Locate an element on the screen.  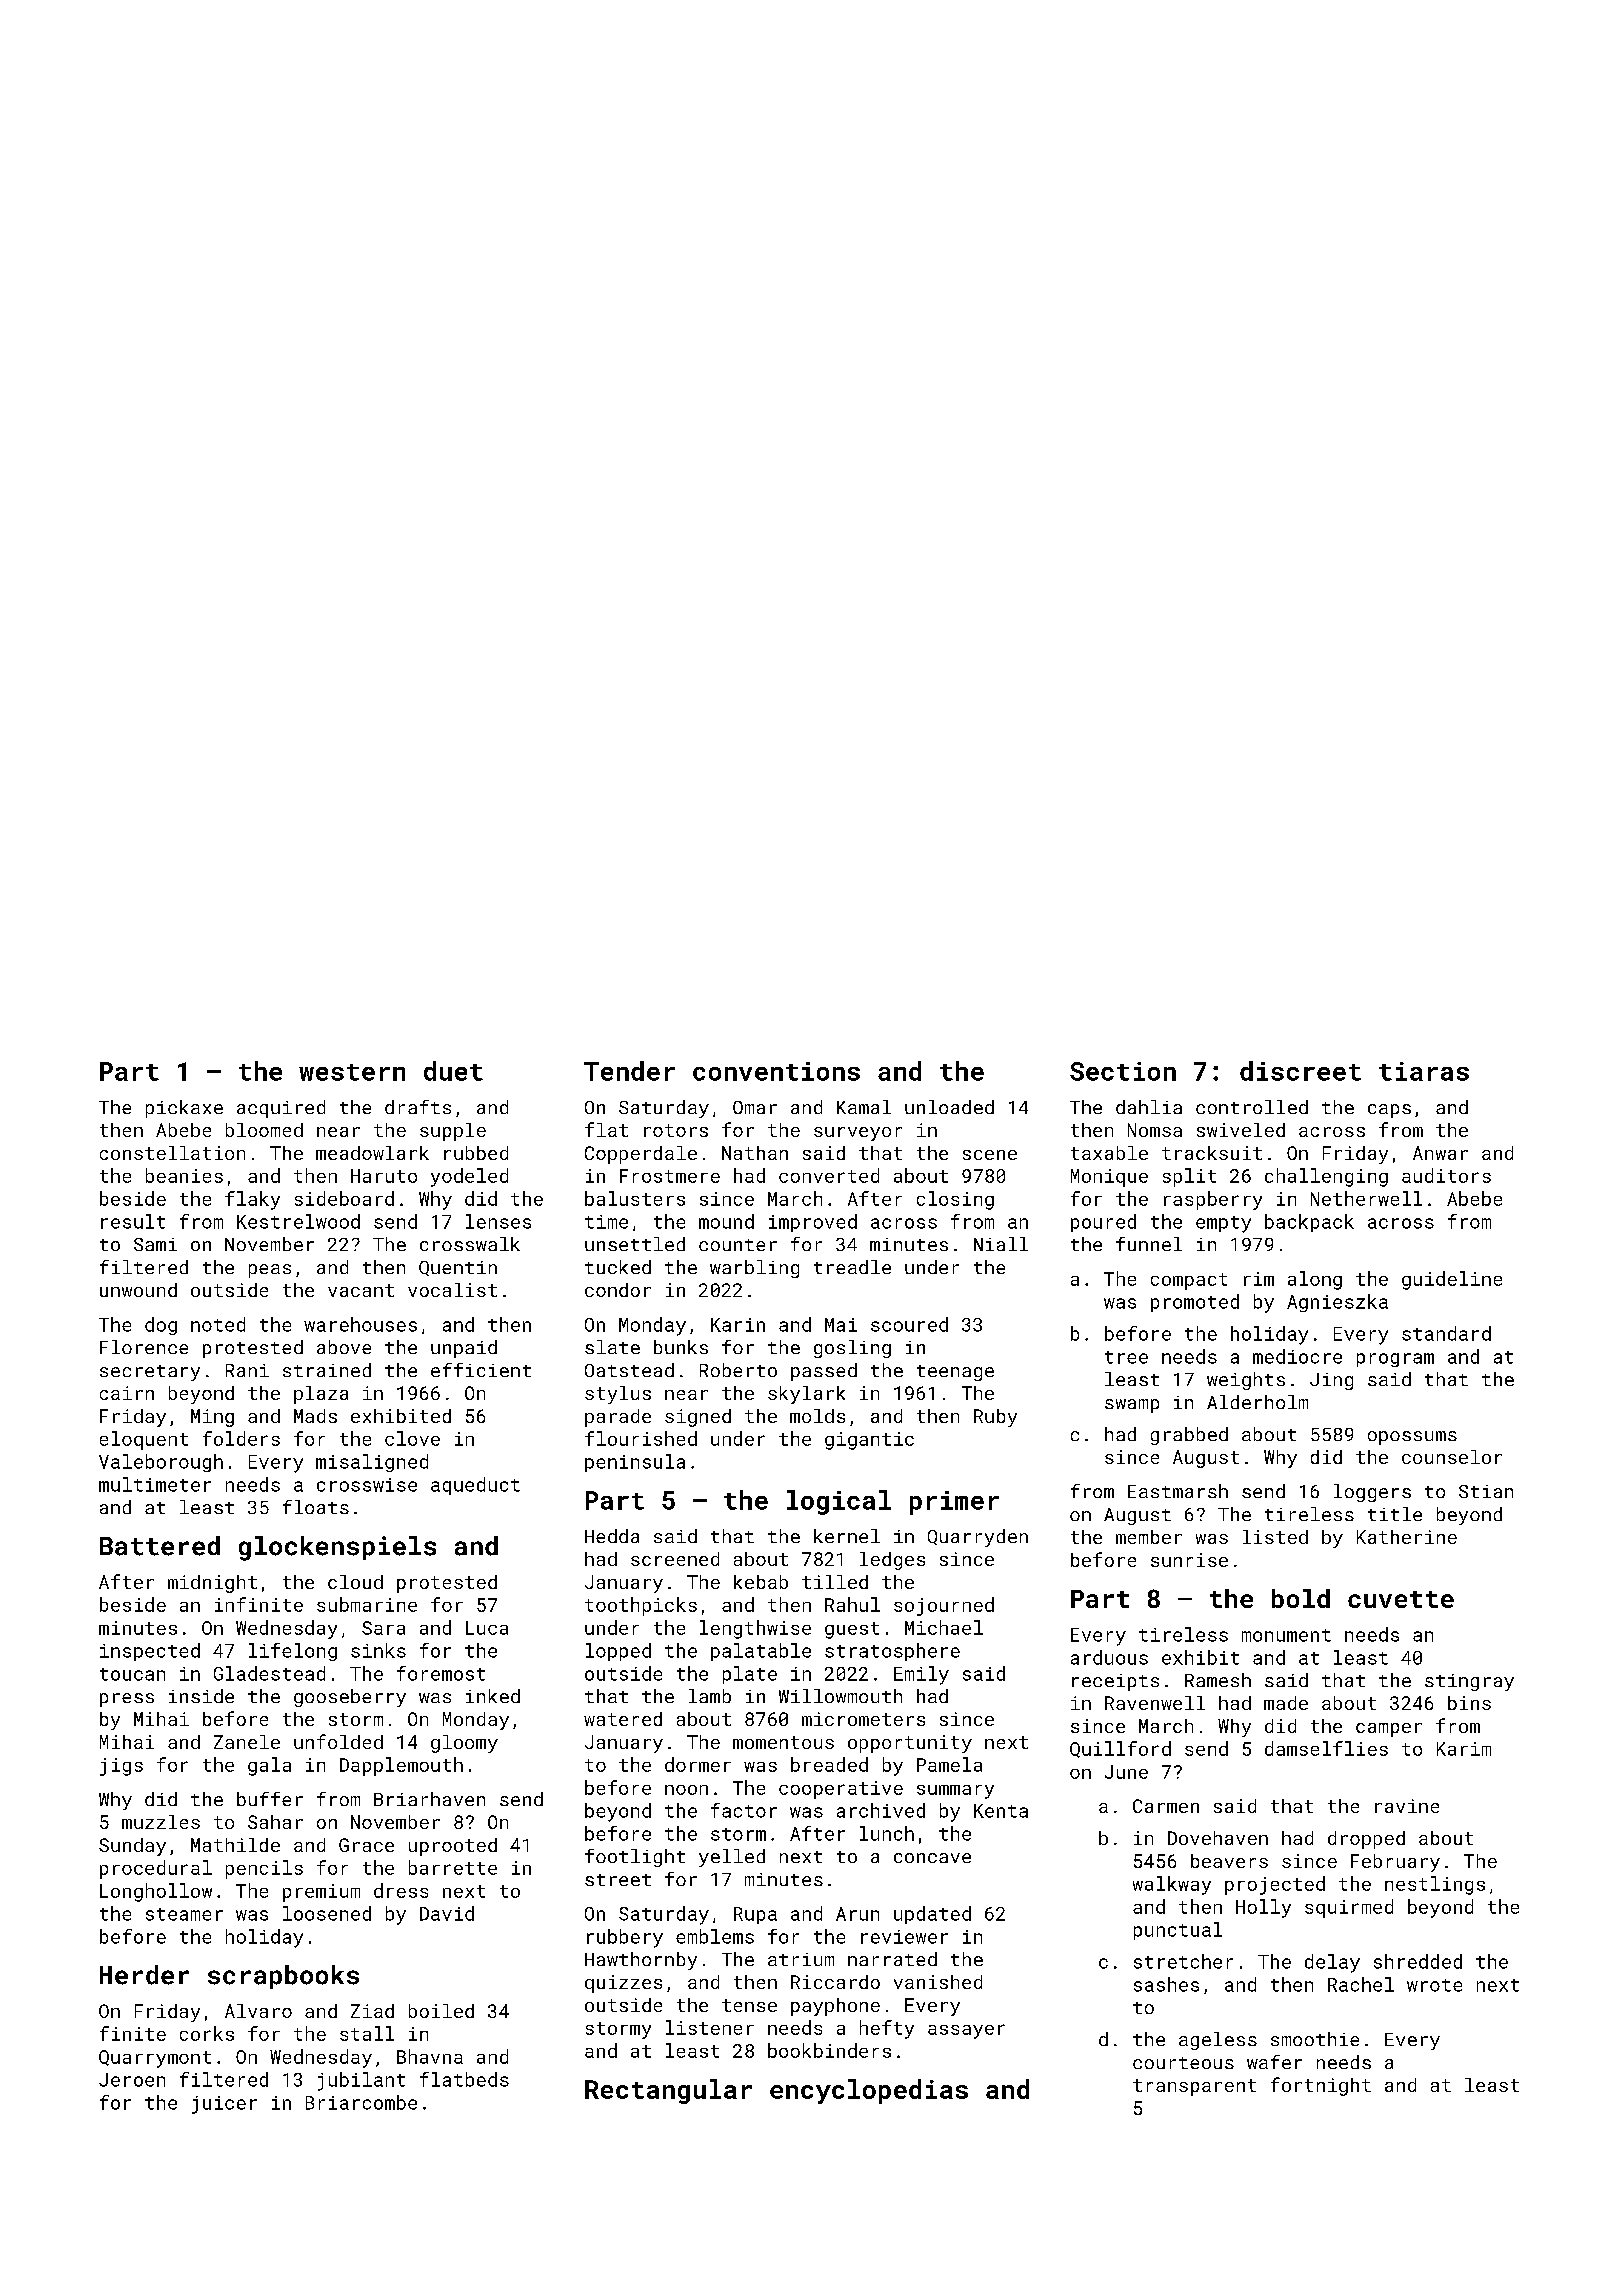
Rectangular is located at coordinates (668, 2091).
